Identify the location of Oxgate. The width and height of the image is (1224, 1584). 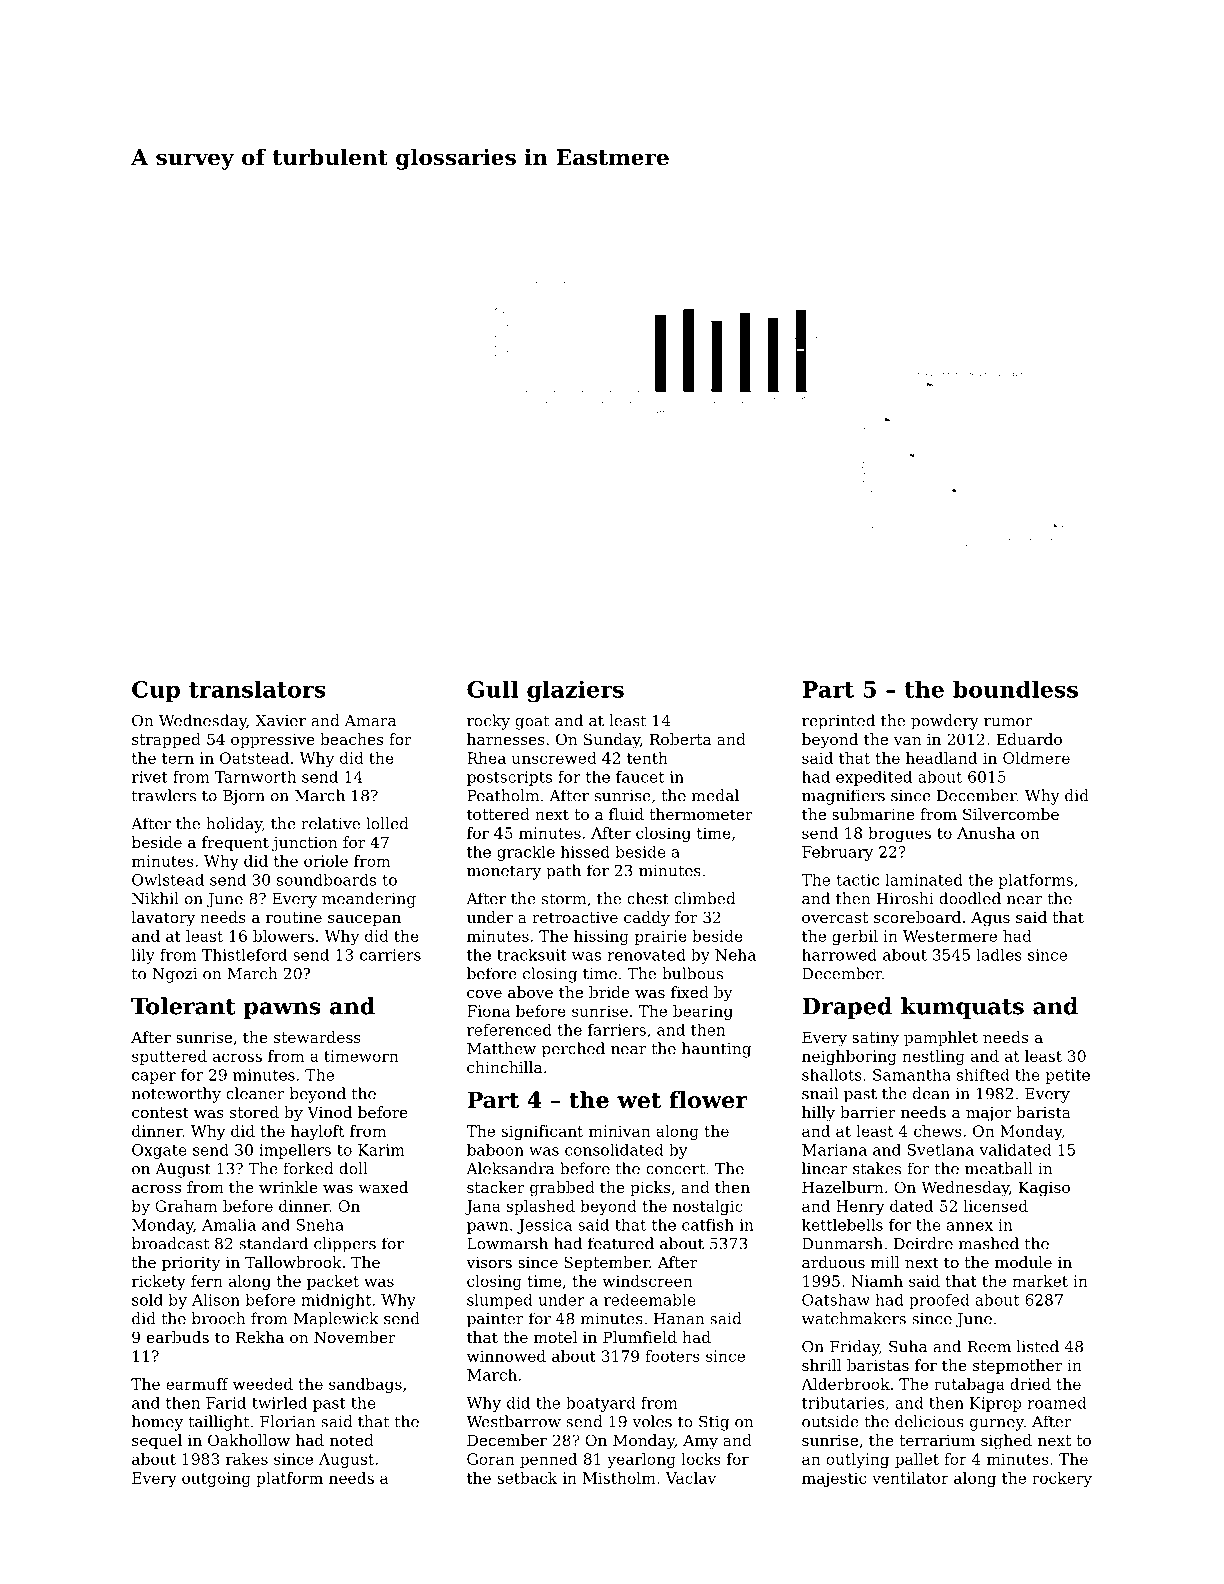
(159, 1151).
